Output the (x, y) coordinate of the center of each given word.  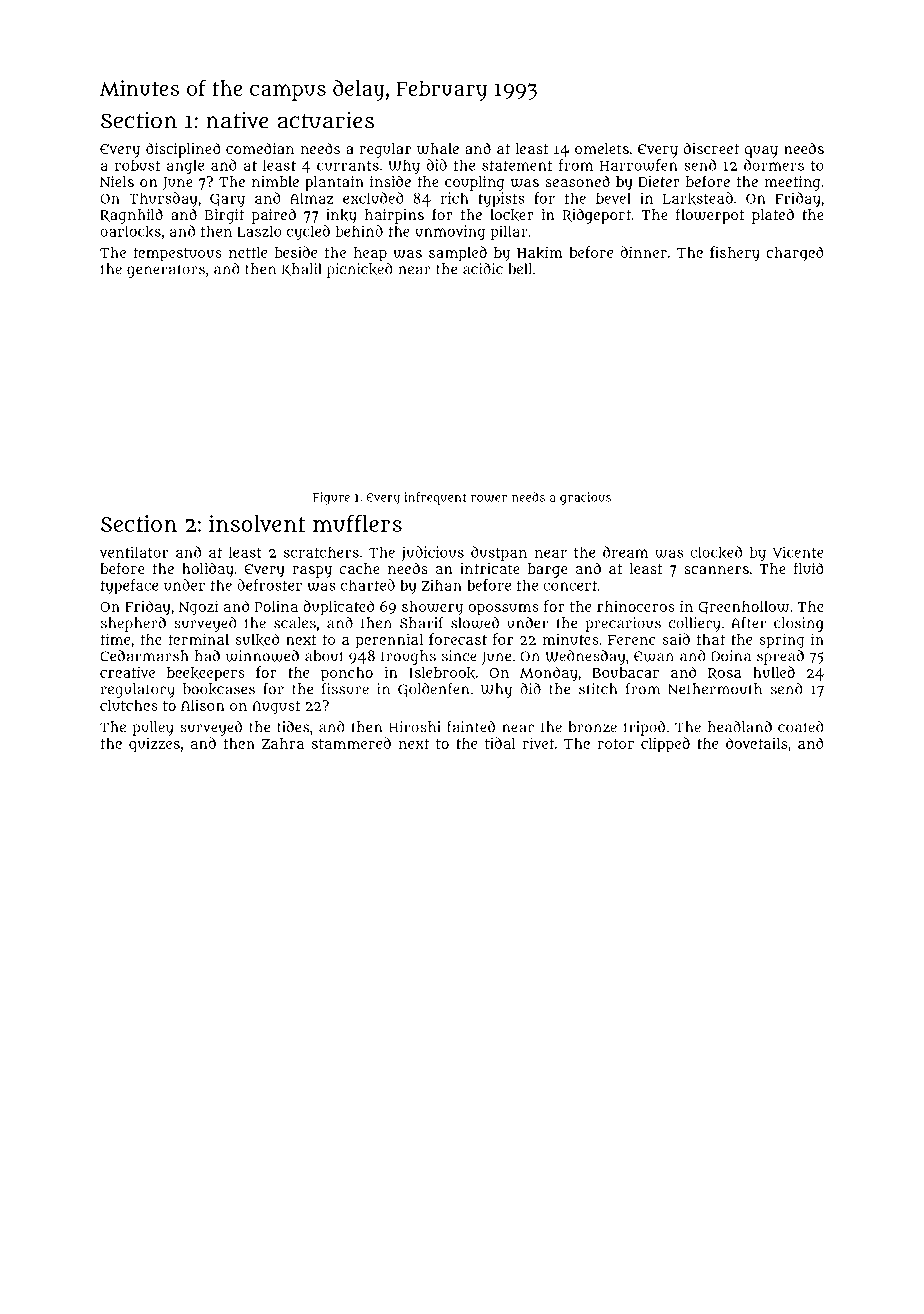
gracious (585, 498)
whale (438, 149)
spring (782, 641)
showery (432, 608)
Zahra (283, 743)
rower (489, 498)
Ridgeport (597, 216)
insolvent (257, 523)
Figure (331, 498)
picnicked (360, 270)
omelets (602, 148)
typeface (129, 586)
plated (773, 216)
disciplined (183, 150)
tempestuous (177, 255)
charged (795, 254)
